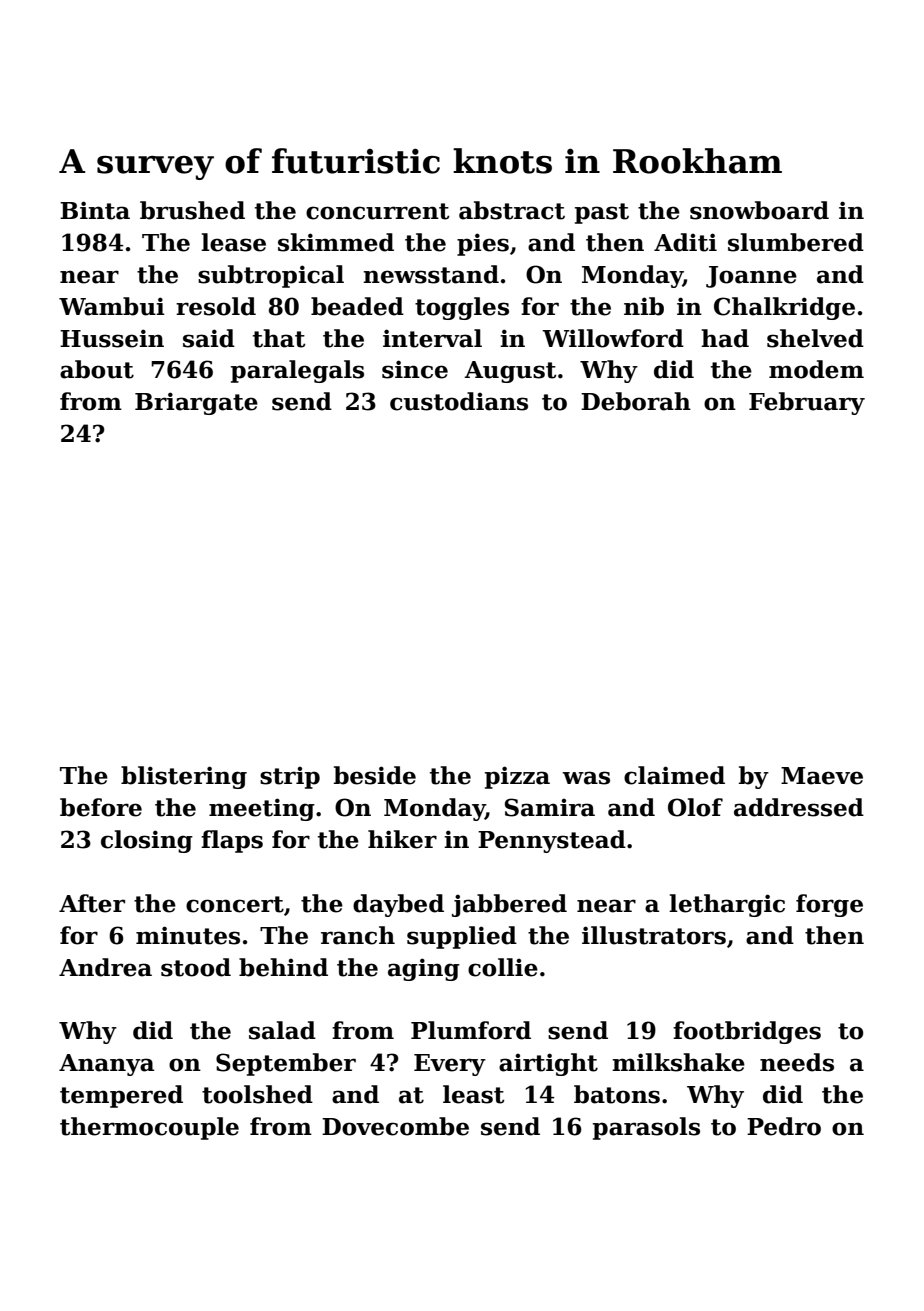 The width and height of the screenshot is (924, 1311). I want to click on abstract, so click(512, 210).
